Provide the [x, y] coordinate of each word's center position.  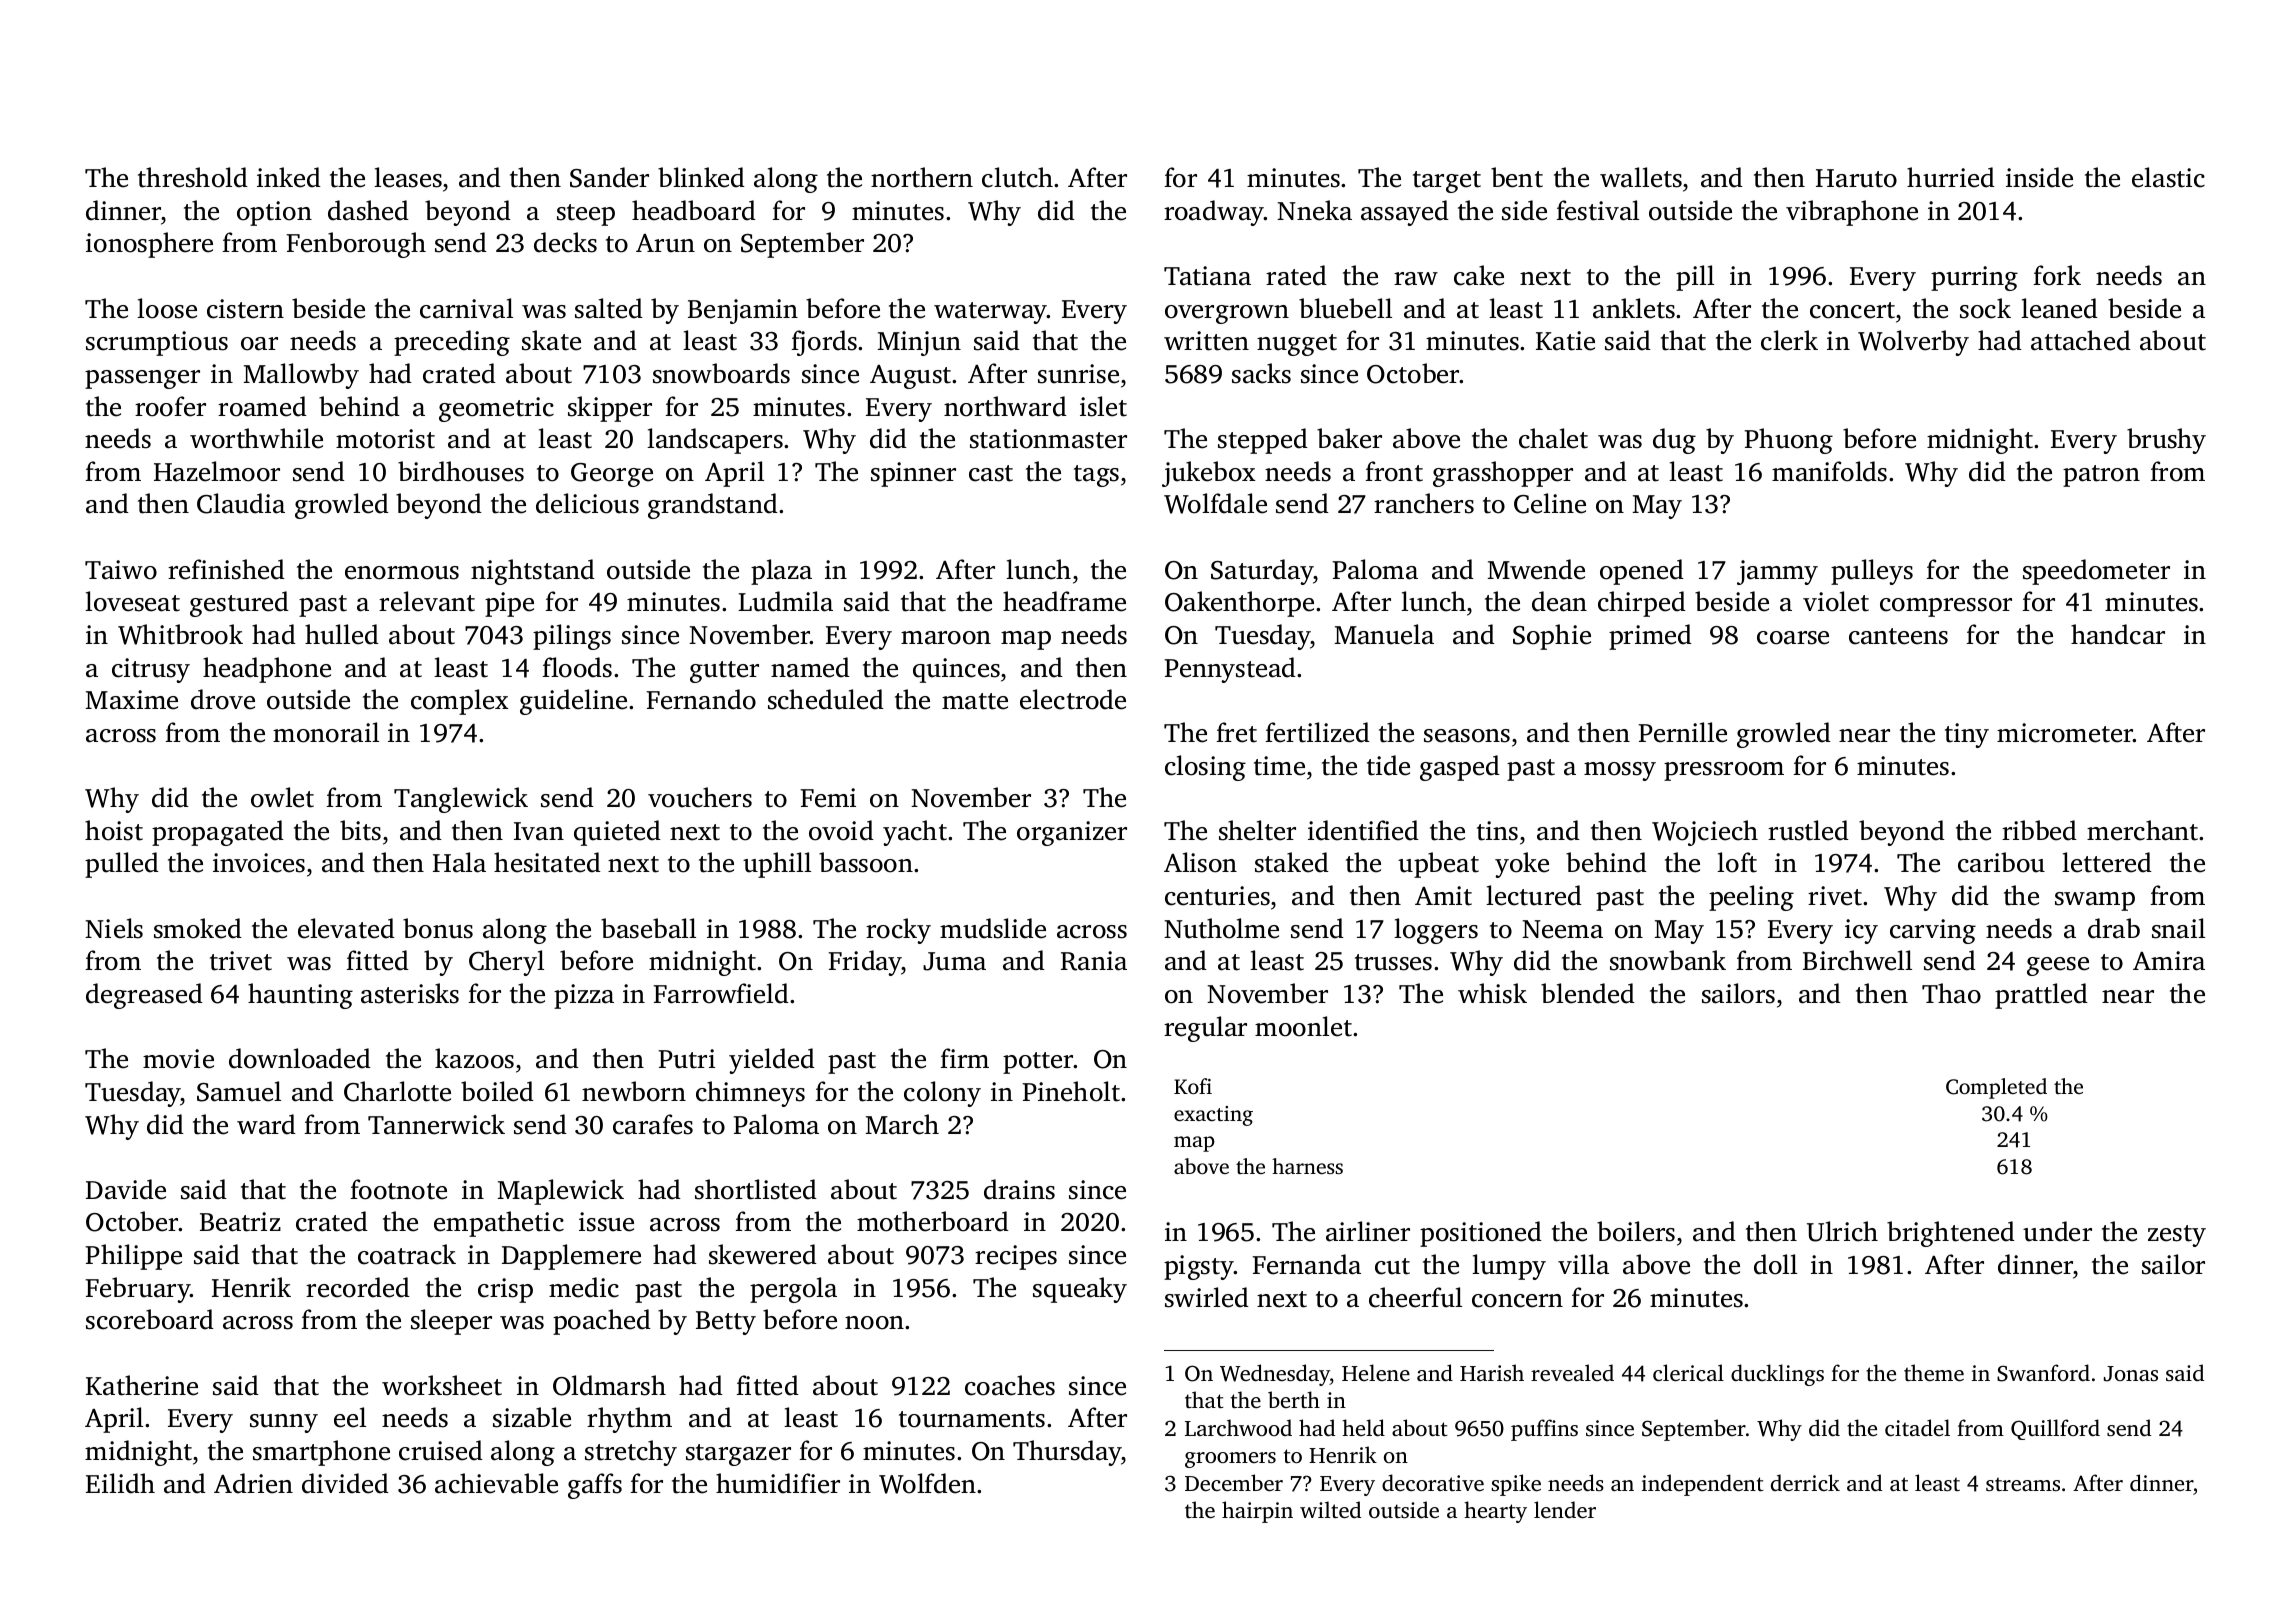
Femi [828, 798]
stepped [1263, 441]
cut [1392, 1266]
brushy [2166, 441]
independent [1703, 1485]
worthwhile [256, 438]
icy [1861, 931]
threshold [193, 177]
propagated [218, 833]
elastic [2168, 177]
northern [922, 177]
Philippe [133, 1257]
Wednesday [1275, 1375]
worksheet [442, 1385]
